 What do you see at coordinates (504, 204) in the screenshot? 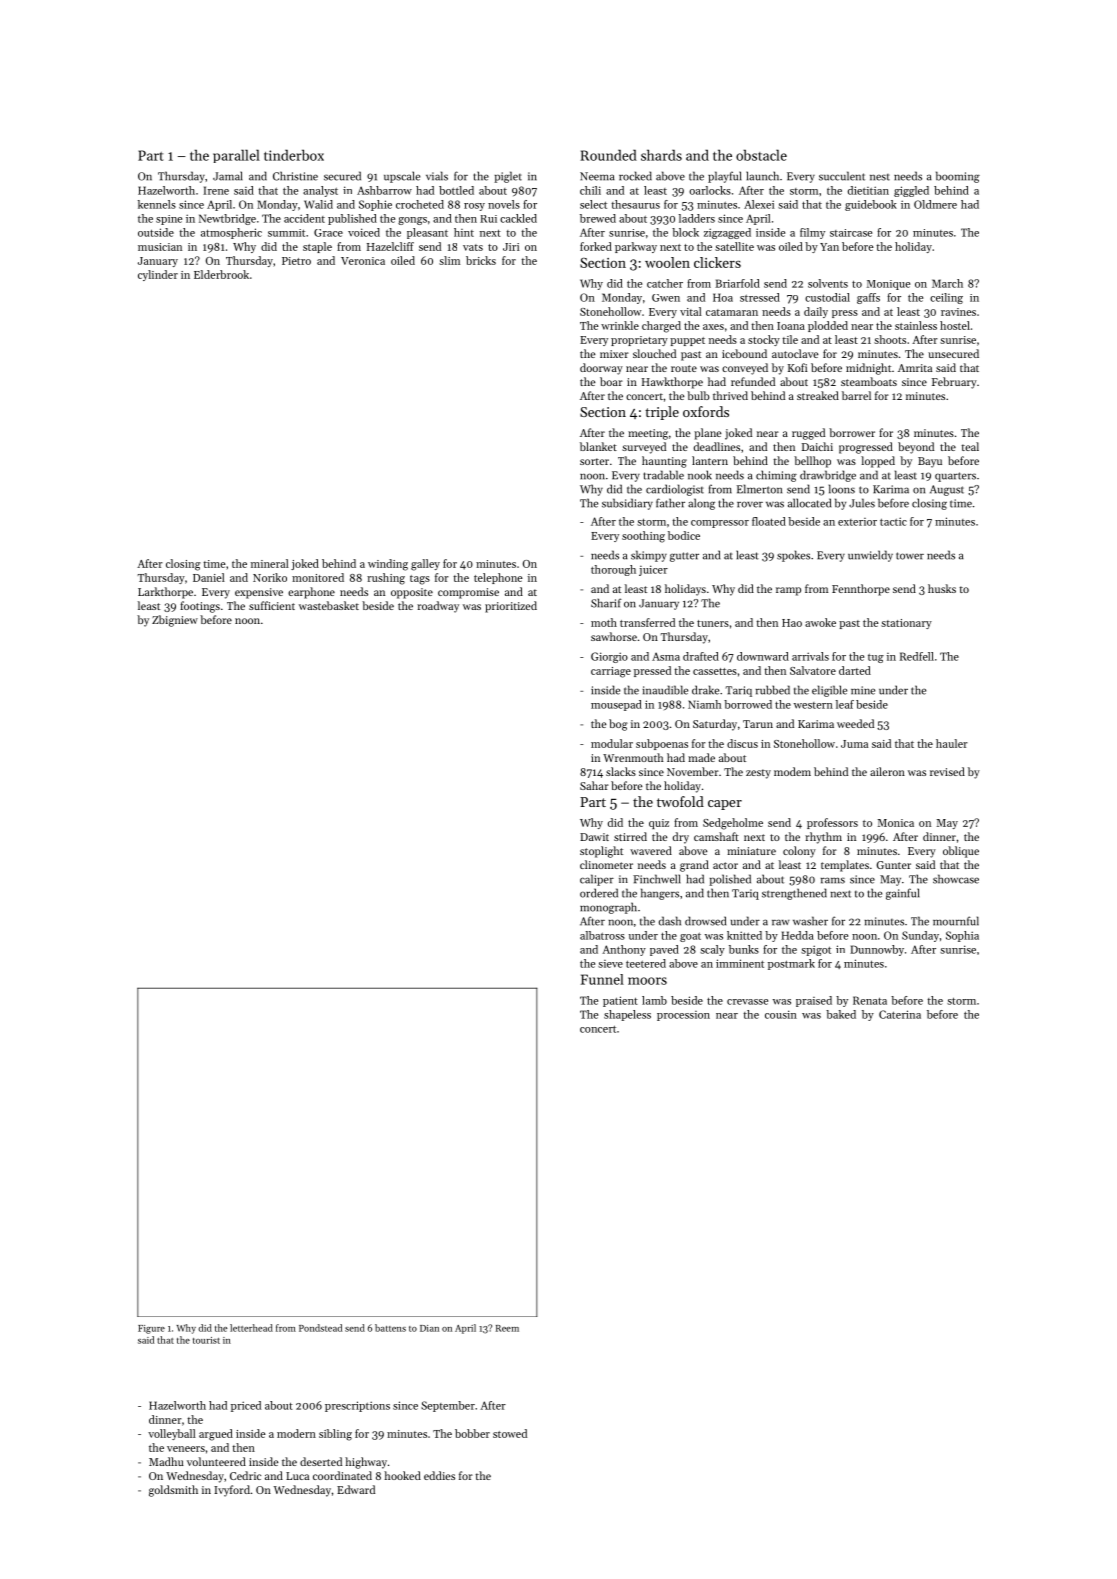
I see `novels` at bounding box center [504, 204].
